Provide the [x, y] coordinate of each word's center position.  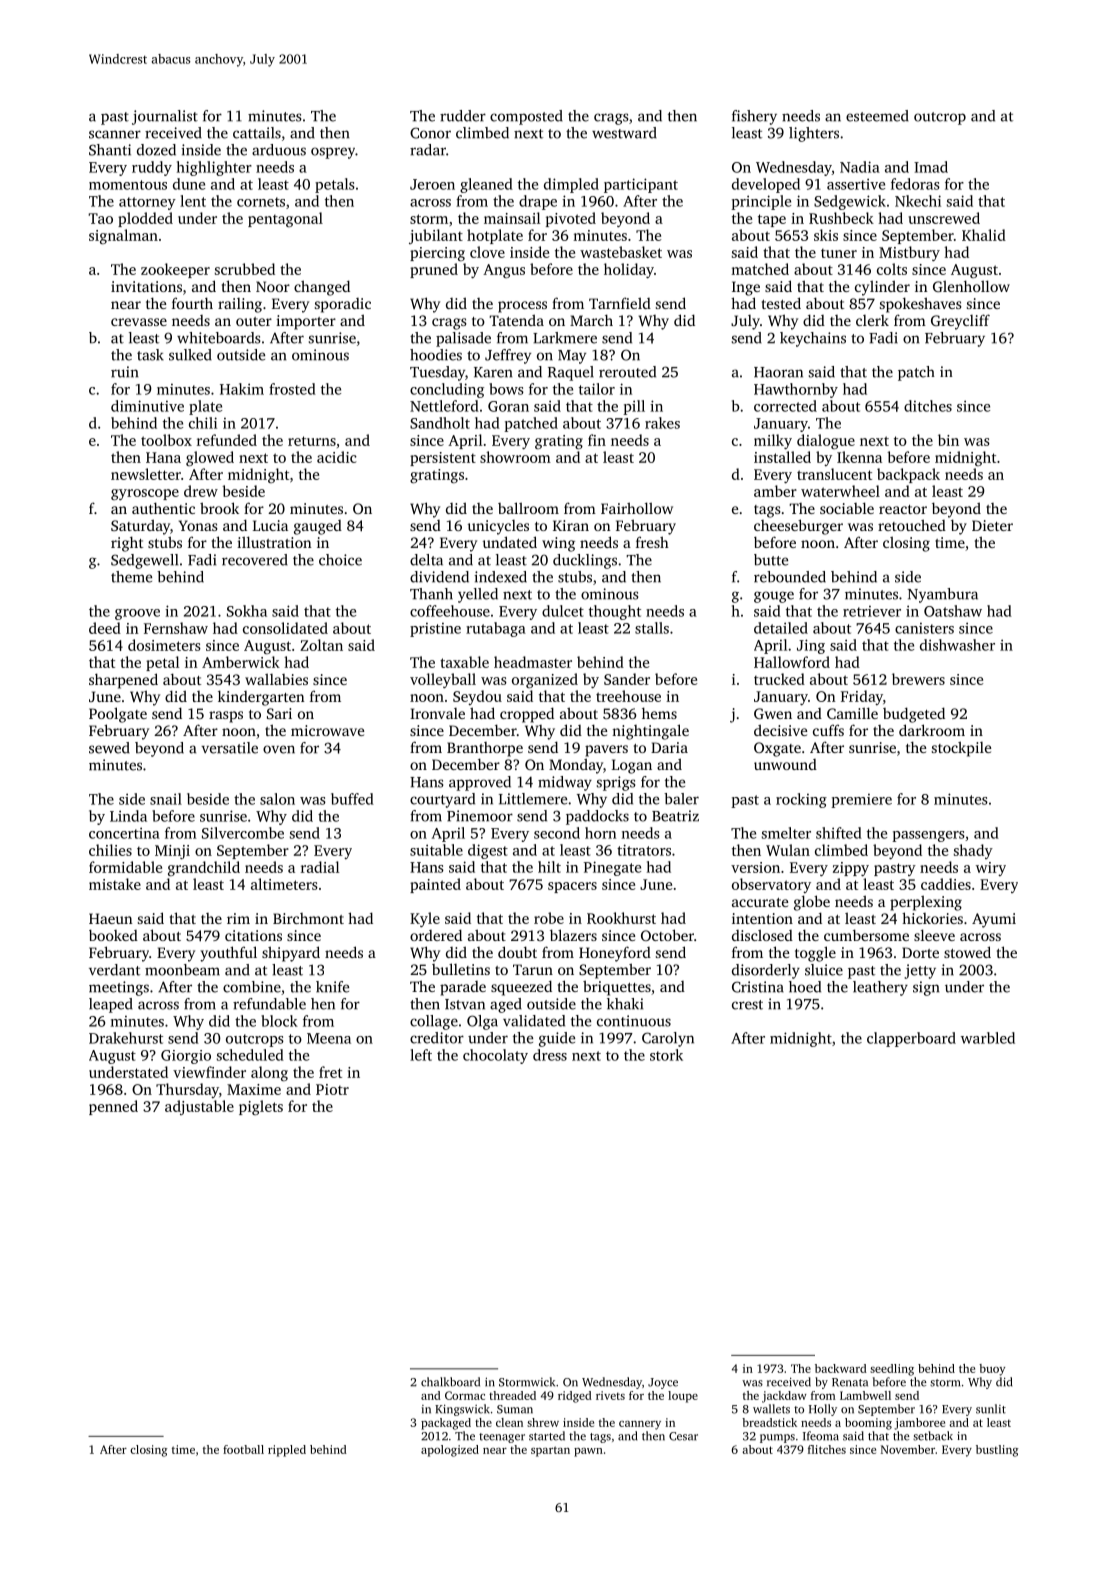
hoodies [436, 355]
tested [781, 303]
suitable [436, 850]
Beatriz [675, 816]
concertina [124, 833]
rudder [463, 116]
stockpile [961, 749]
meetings [119, 988]
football [243, 1449]
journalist [165, 117]
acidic [337, 457]
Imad [931, 167]
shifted [839, 833]
